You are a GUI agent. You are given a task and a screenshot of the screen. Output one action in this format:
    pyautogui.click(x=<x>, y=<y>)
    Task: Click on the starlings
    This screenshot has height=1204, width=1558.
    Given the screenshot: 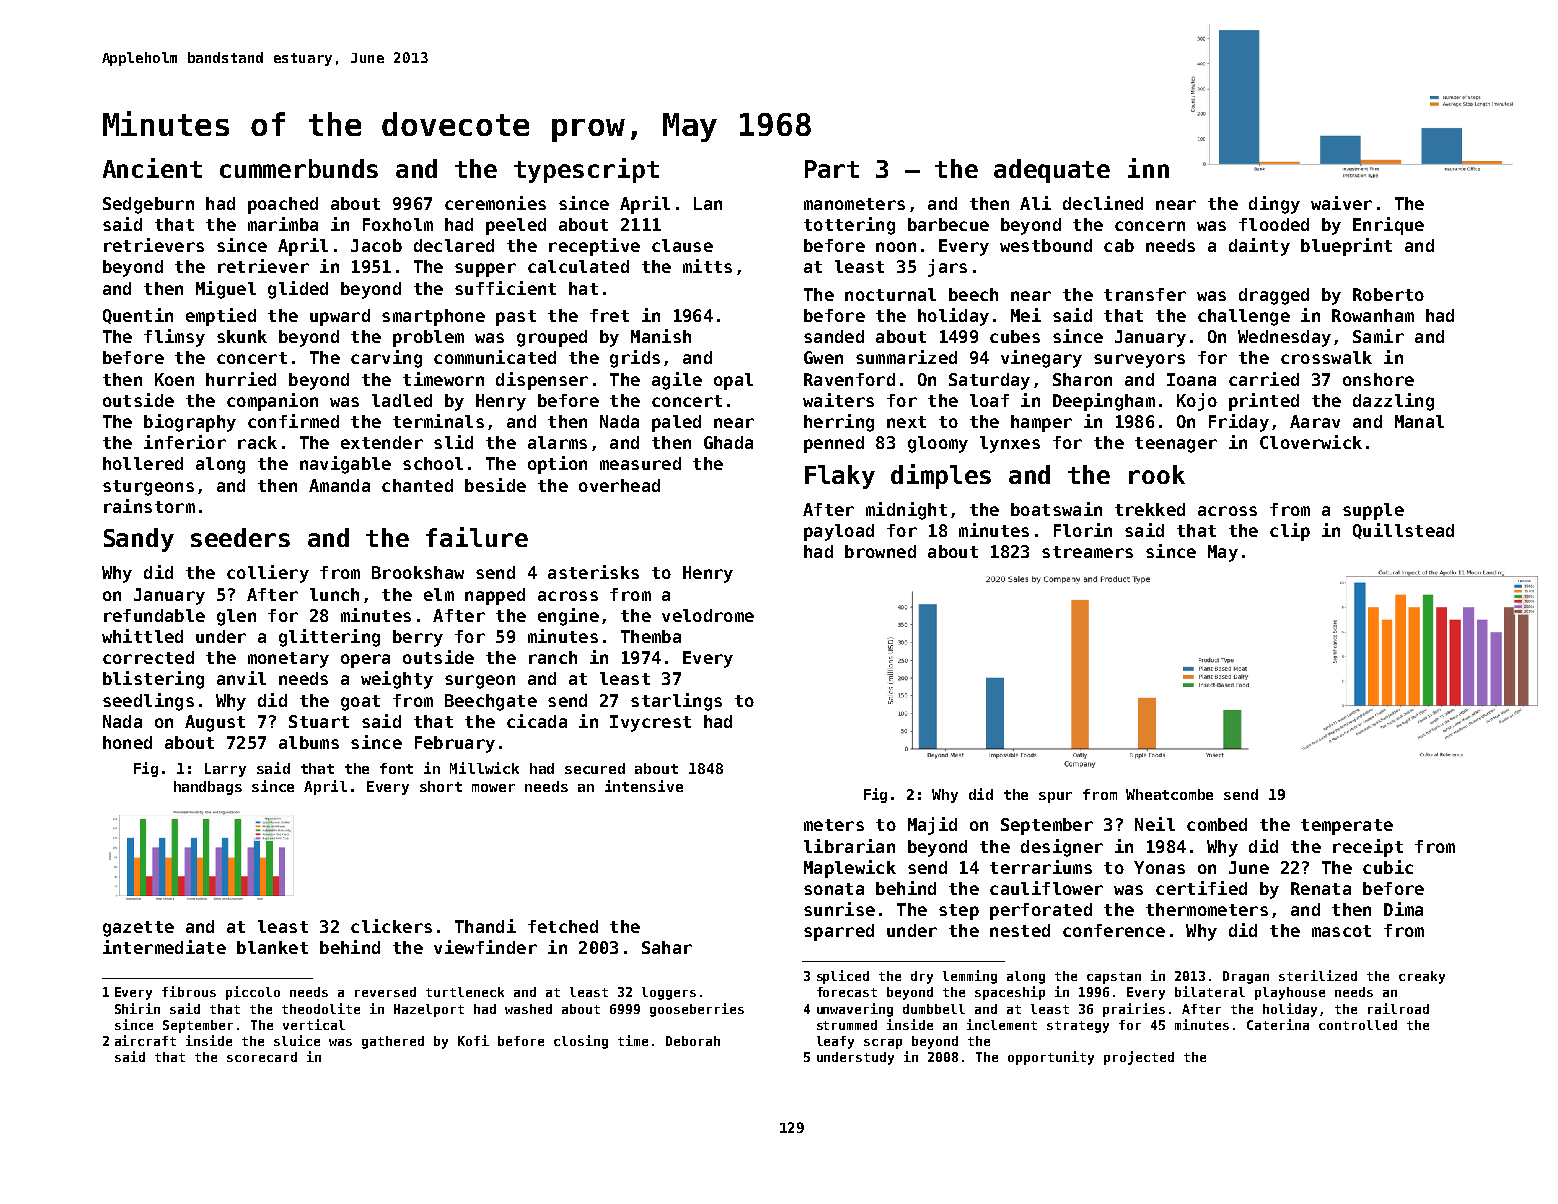 What is the action you would take?
    pyautogui.click(x=676, y=702)
